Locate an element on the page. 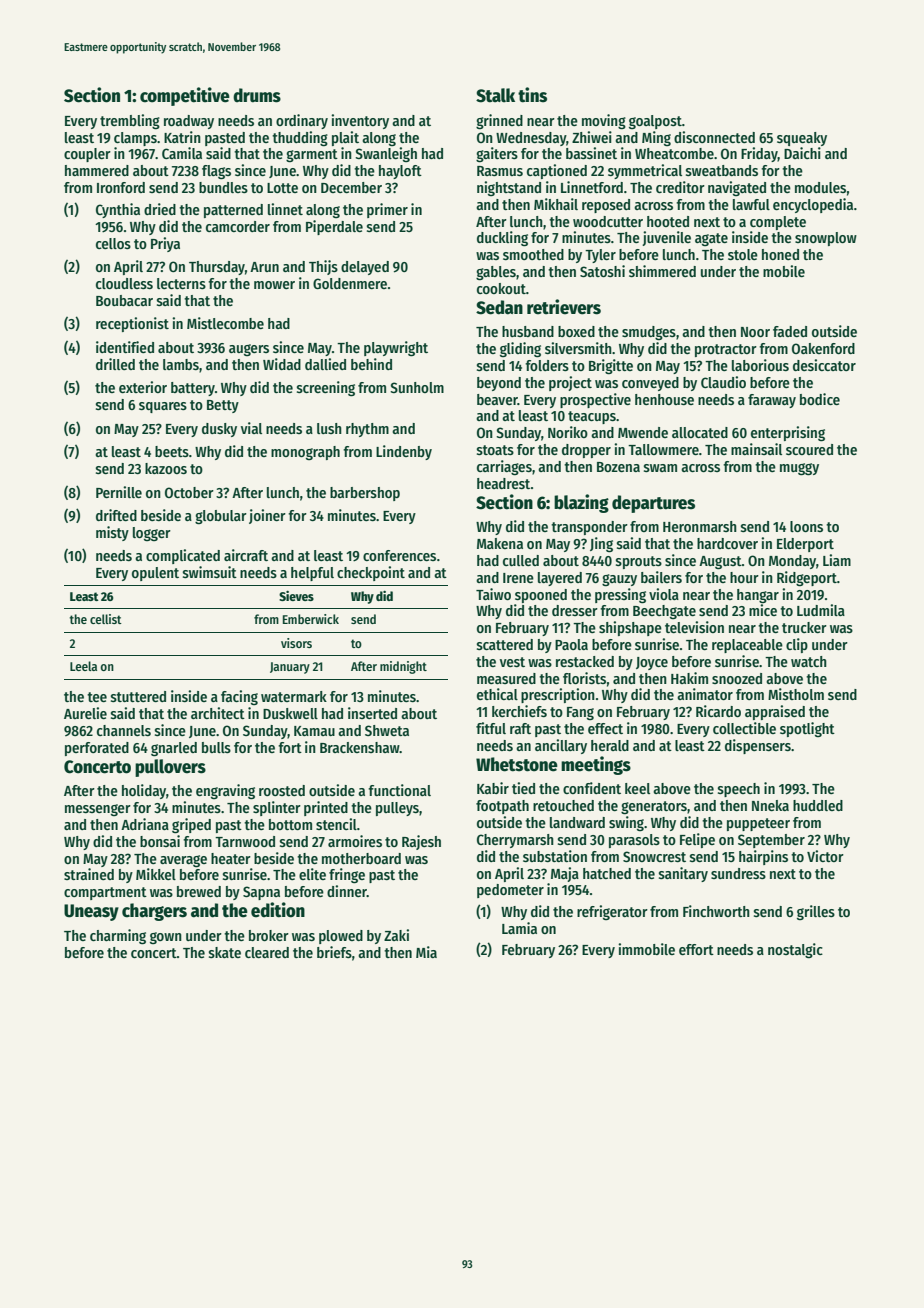 This page has height=1308, width=924. Lamia is located at coordinates (519, 928).
